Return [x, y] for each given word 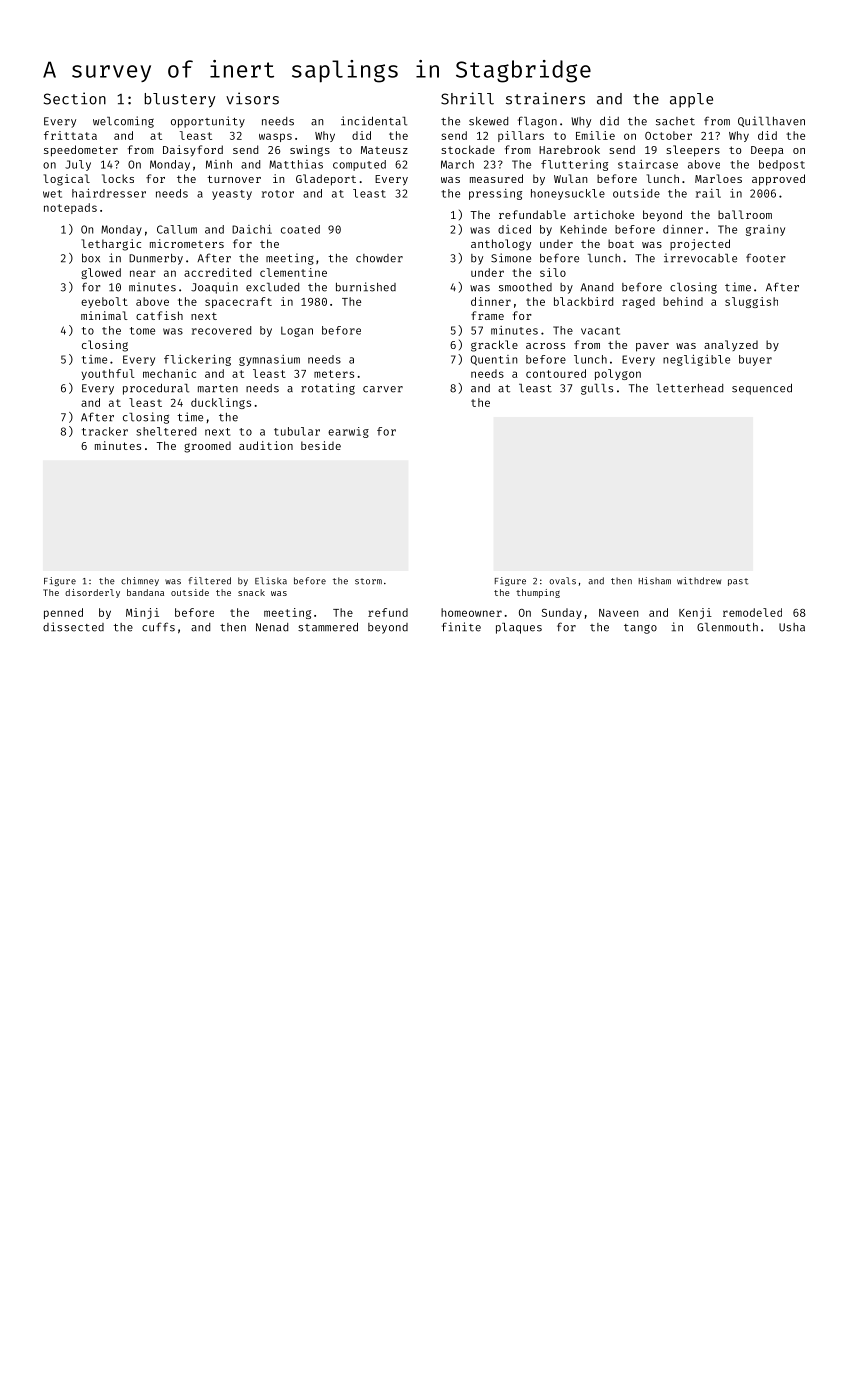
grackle [494, 346]
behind [683, 301]
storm [368, 581]
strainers [545, 98]
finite [461, 627]
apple [691, 100]
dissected [73, 627]
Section [75, 98]
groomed [207, 447]
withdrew [699, 581]
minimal [104, 315]
